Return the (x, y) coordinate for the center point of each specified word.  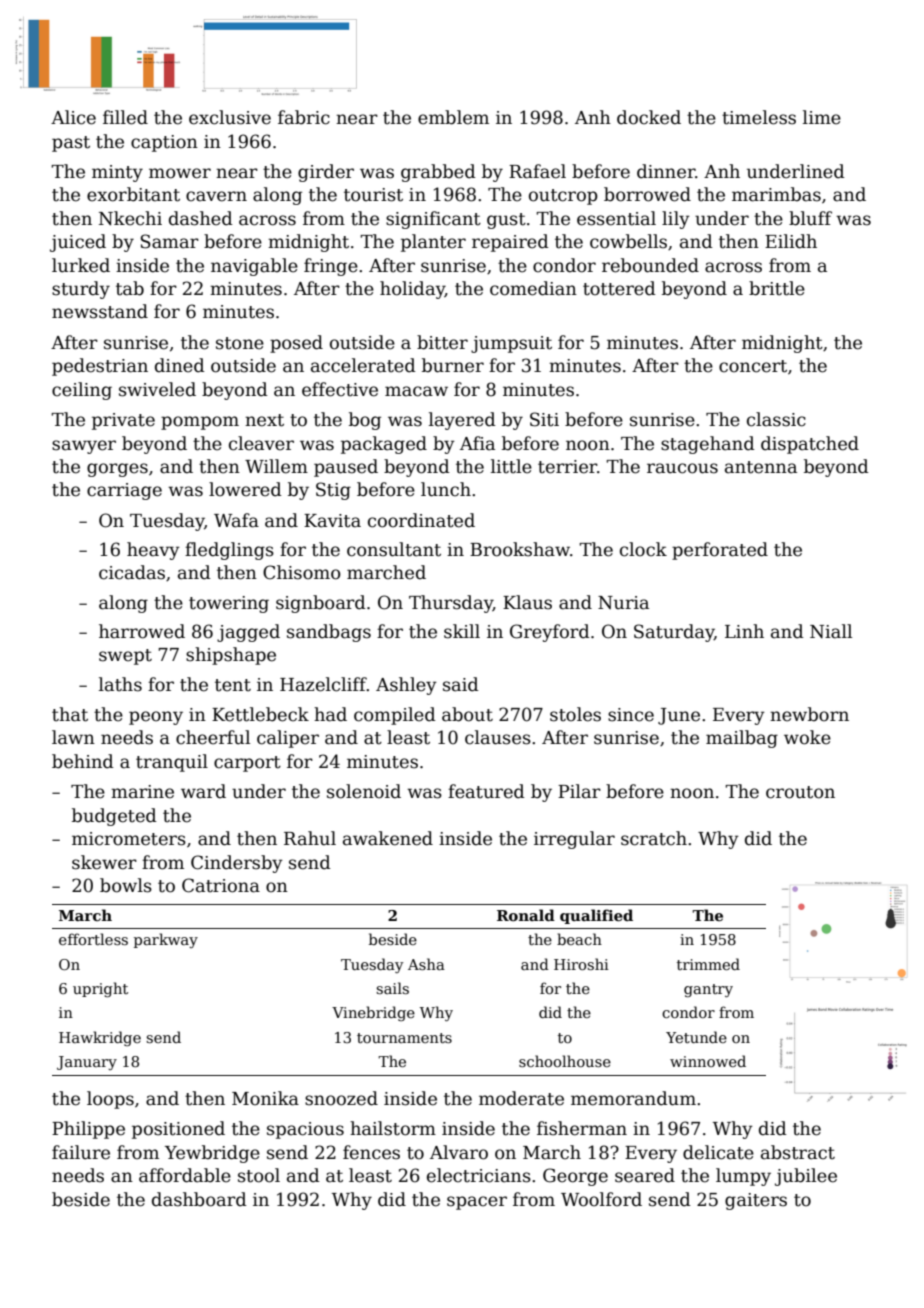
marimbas (776, 194)
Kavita (332, 521)
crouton (800, 792)
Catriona (221, 885)
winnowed (708, 1061)
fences (371, 1152)
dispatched (810, 445)
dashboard (199, 1199)
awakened (388, 838)
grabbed (438, 173)
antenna (761, 467)
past (71, 144)
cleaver (261, 443)
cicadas (132, 572)
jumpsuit (511, 344)
